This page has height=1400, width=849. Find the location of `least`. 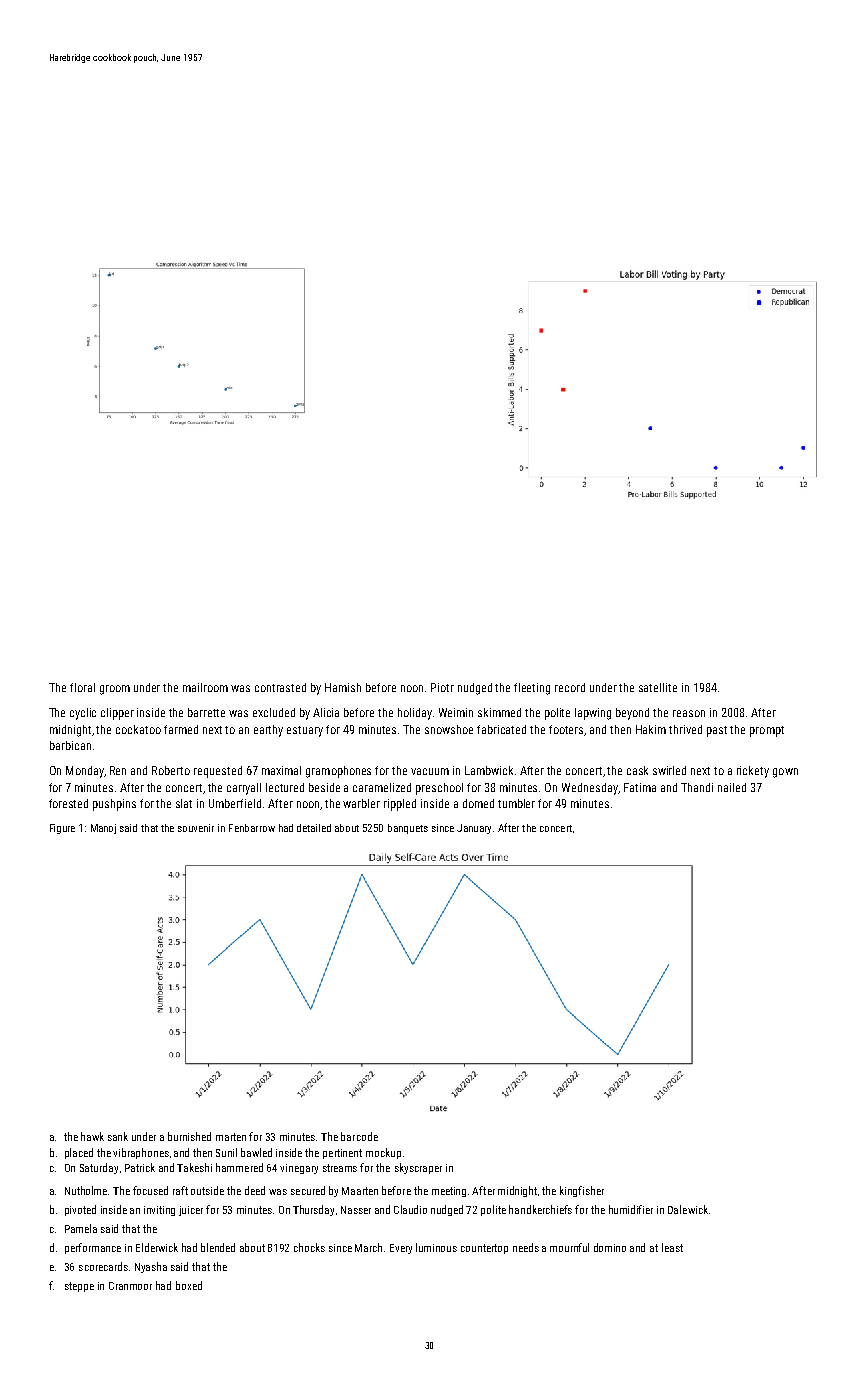

least is located at coordinates (672, 1247).
